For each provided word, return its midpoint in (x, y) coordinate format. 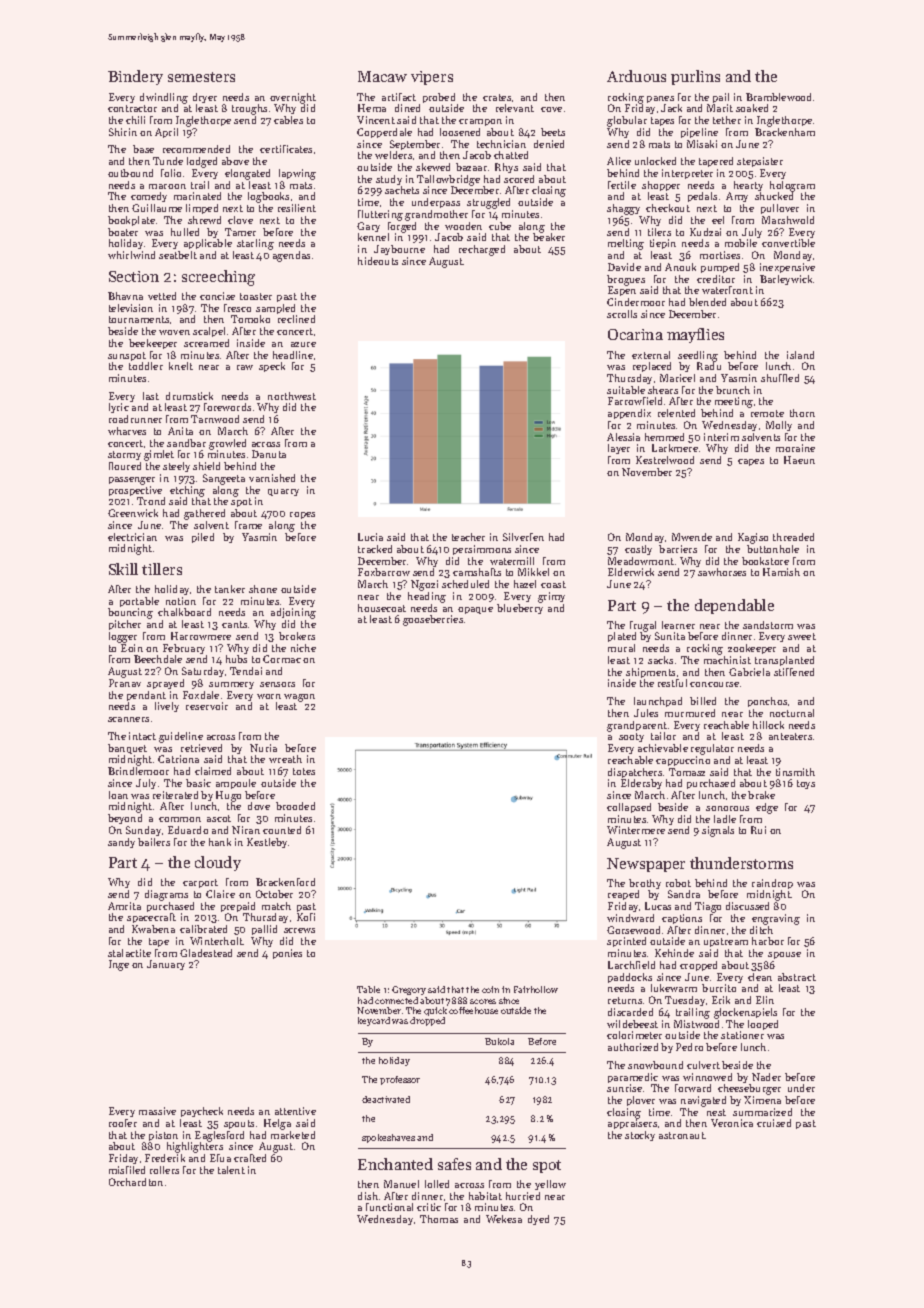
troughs (249, 109)
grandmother (436, 215)
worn (269, 696)
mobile (741, 243)
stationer (742, 1035)
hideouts (378, 261)
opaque (475, 610)
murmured (690, 713)
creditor (716, 279)
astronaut (682, 1135)
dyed (538, 1220)
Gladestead (206, 953)
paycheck (202, 1112)
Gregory (409, 990)
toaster (256, 296)
